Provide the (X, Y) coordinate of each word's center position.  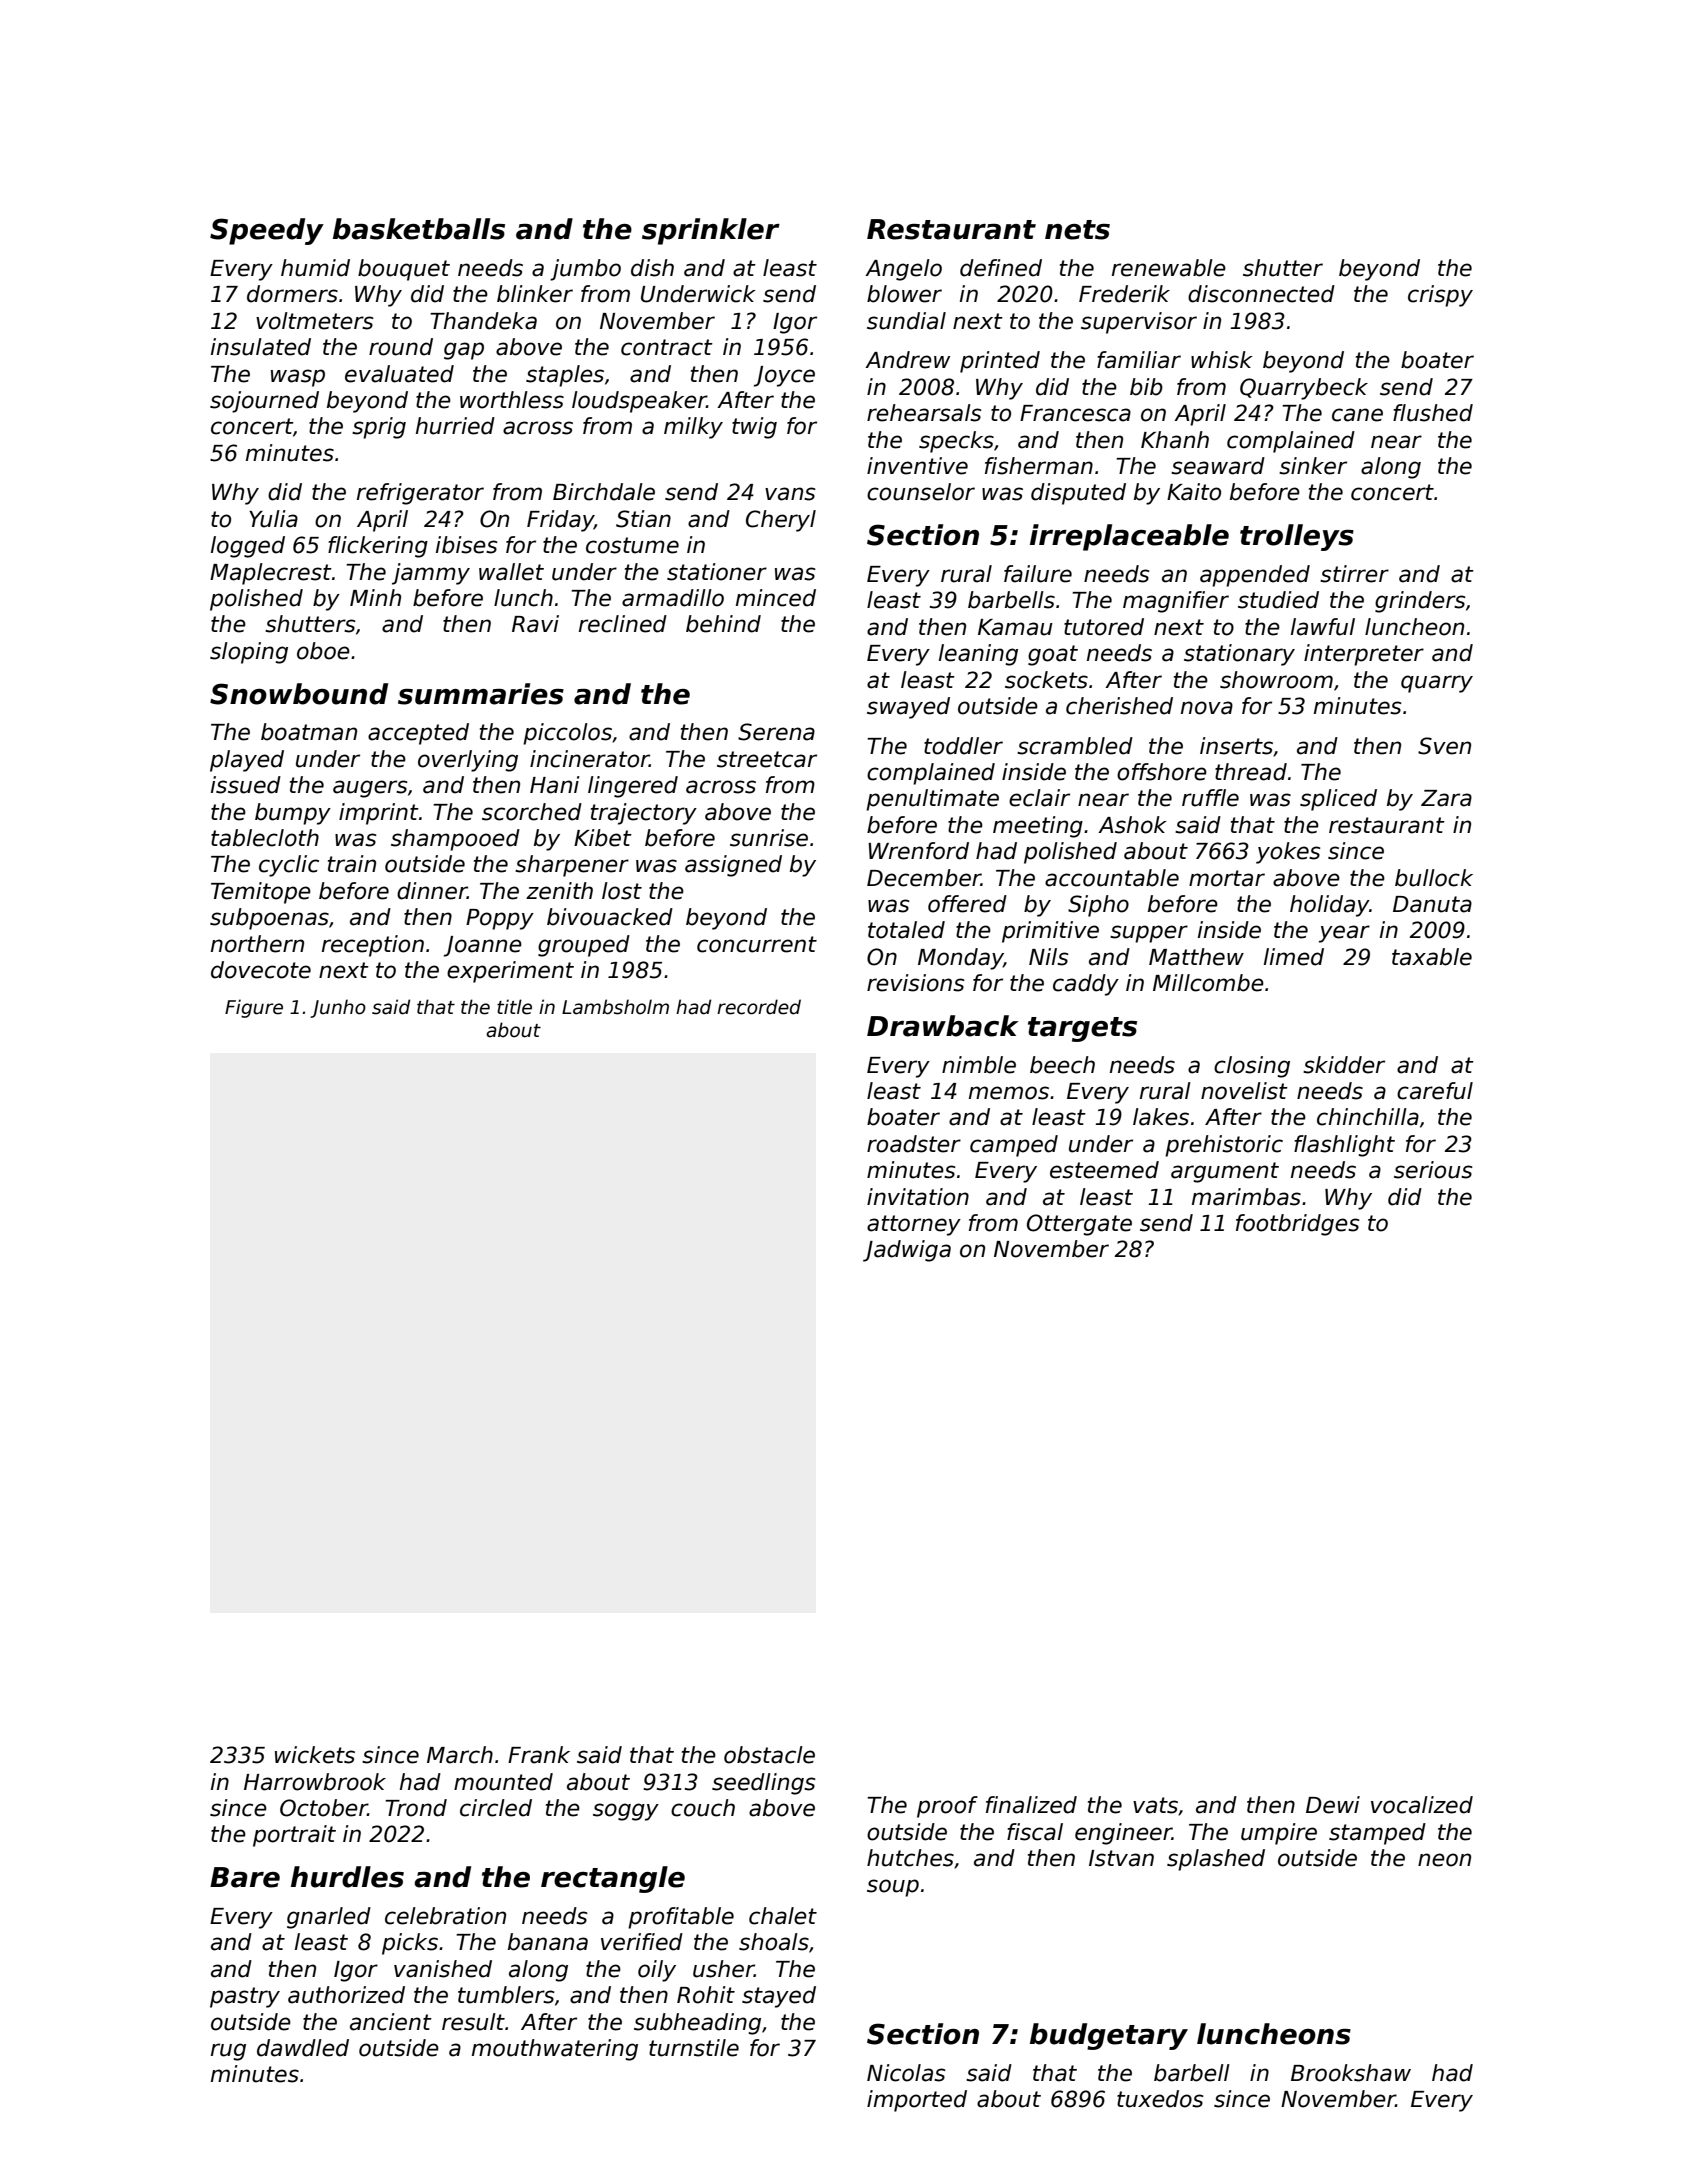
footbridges (1297, 1225)
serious (1433, 1170)
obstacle (769, 1755)
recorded (759, 1007)
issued (246, 785)
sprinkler (711, 231)
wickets (315, 1755)
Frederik (1124, 294)
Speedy (267, 231)
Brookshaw (1351, 2073)
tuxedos (1160, 2099)
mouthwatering (555, 2050)
